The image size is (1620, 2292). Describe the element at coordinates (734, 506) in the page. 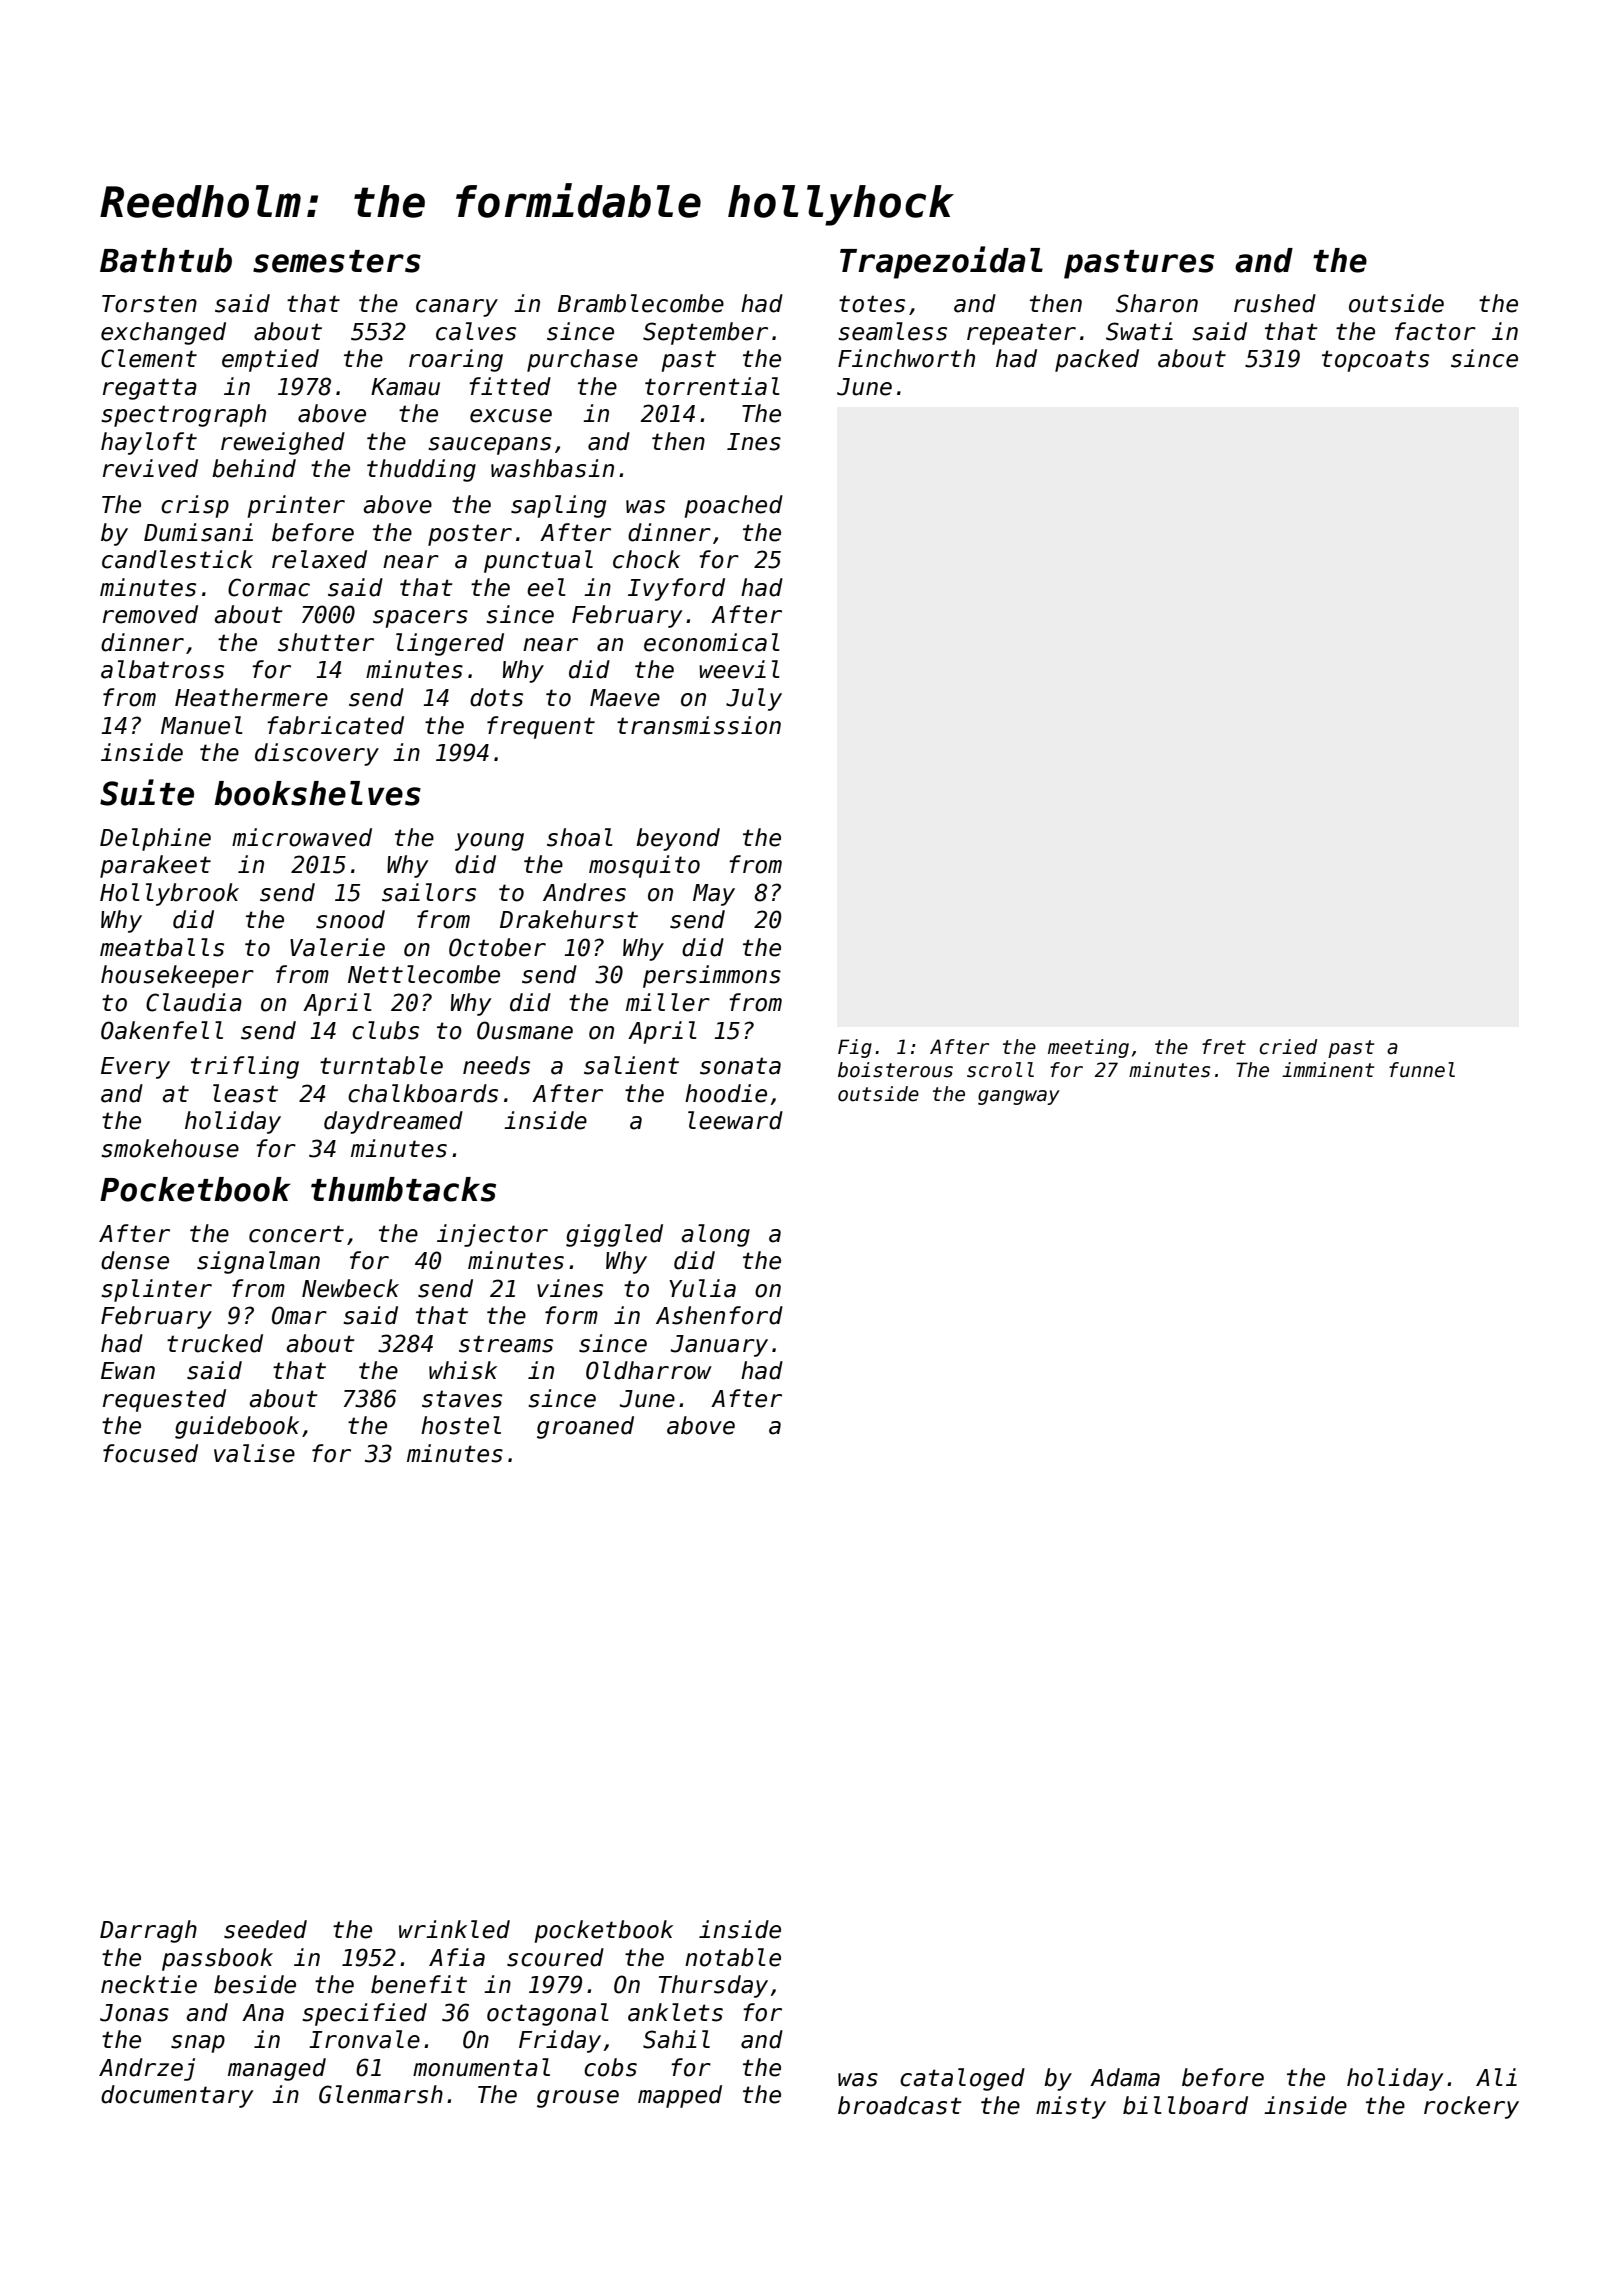

I see `poached` at that location.
